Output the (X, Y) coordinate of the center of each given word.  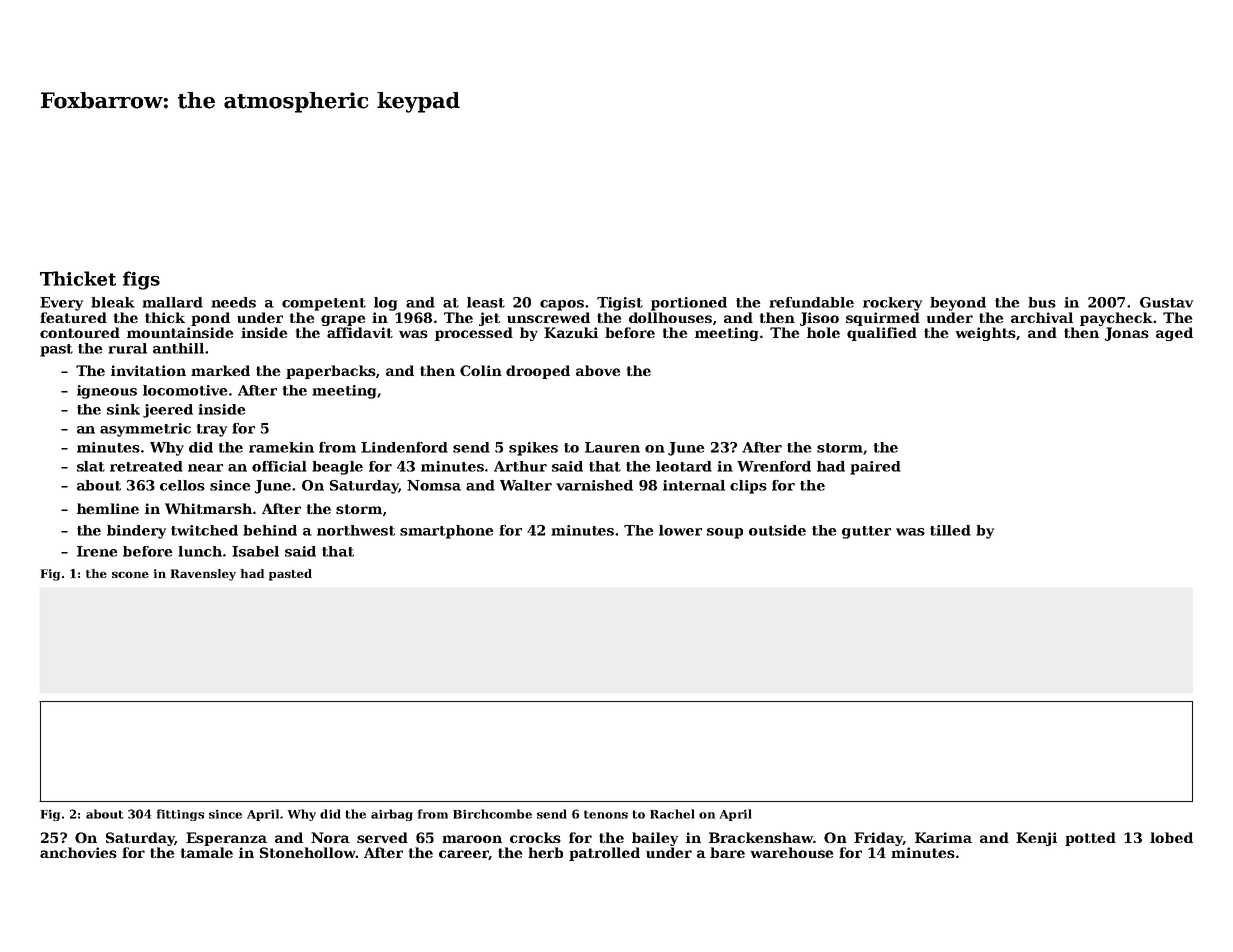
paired (875, 468)
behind (270, 530)
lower (680, 530)
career (464, 855)
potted (1090, 839)
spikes (533, 449)
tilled (950, 530)
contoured (80, 332)
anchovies (78, 852)
